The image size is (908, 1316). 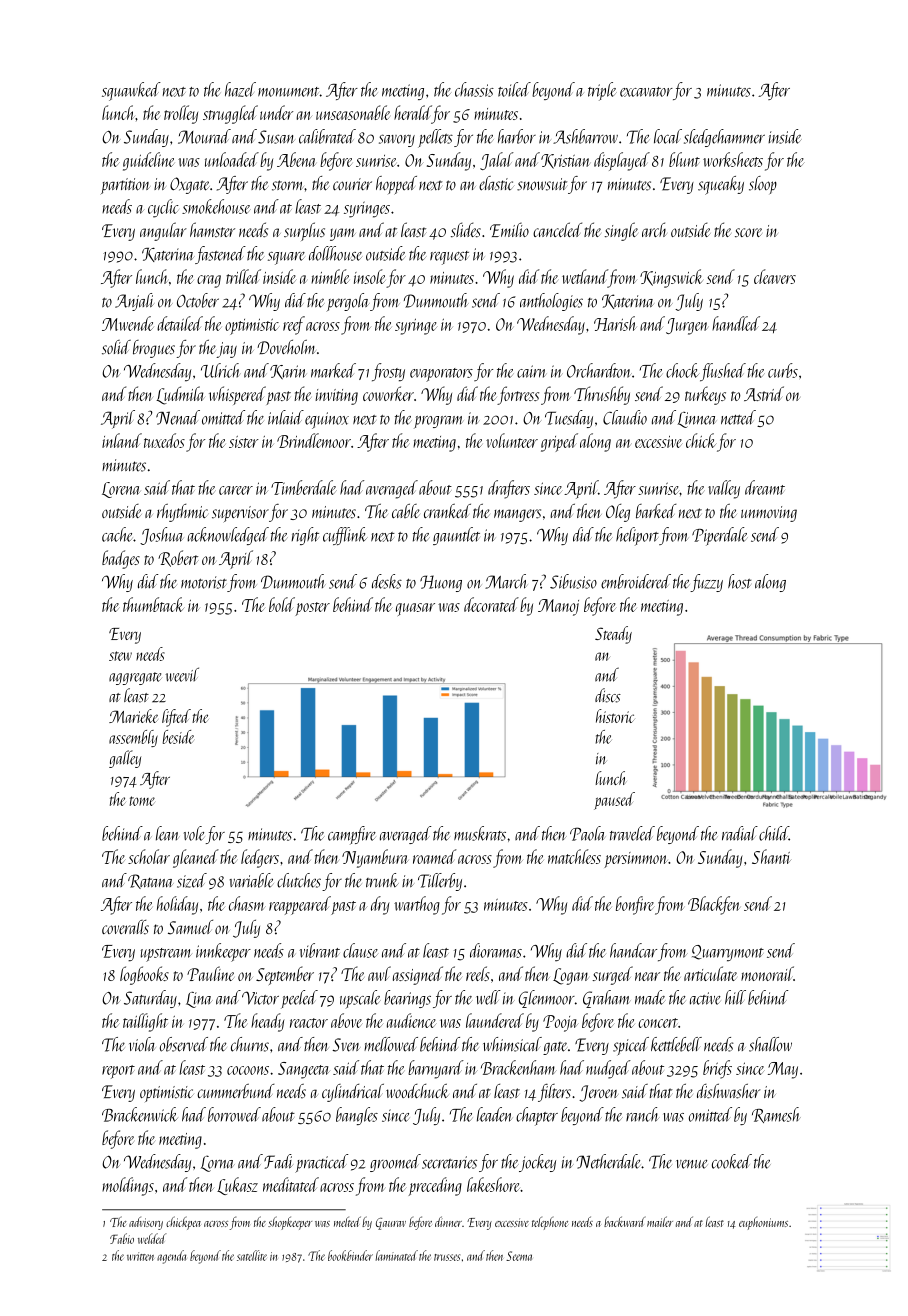 What do you see at coordinates (417, 1091) in the screenshot?
I see `woodchuck` at bounding box center [417, 1091].
